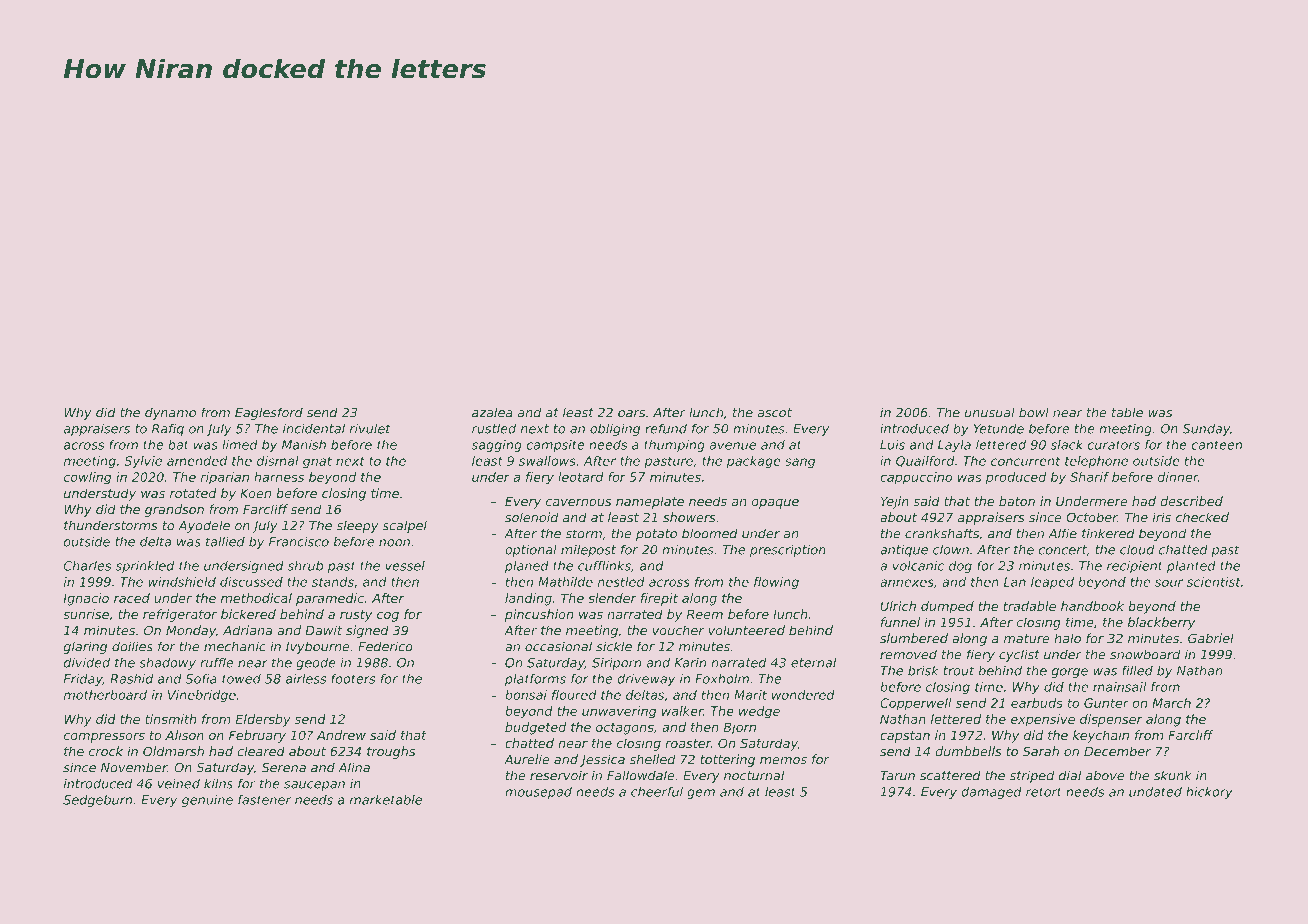 This document has width=1308, height=924. I want to click on limed, so click(240, 445).
